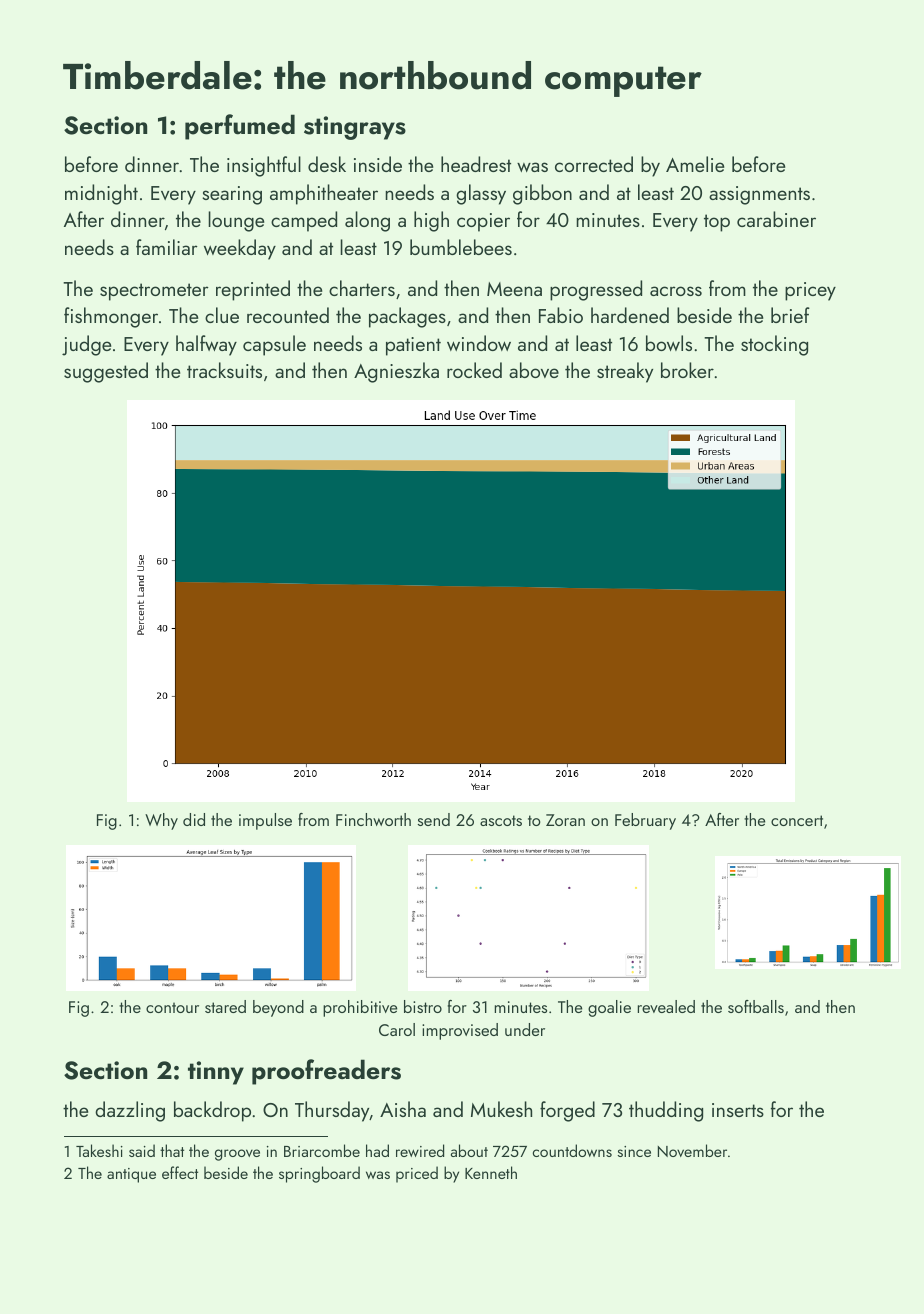  Describe the element at coordinates (759, 195) in the document. I see `assignments` at that location.
